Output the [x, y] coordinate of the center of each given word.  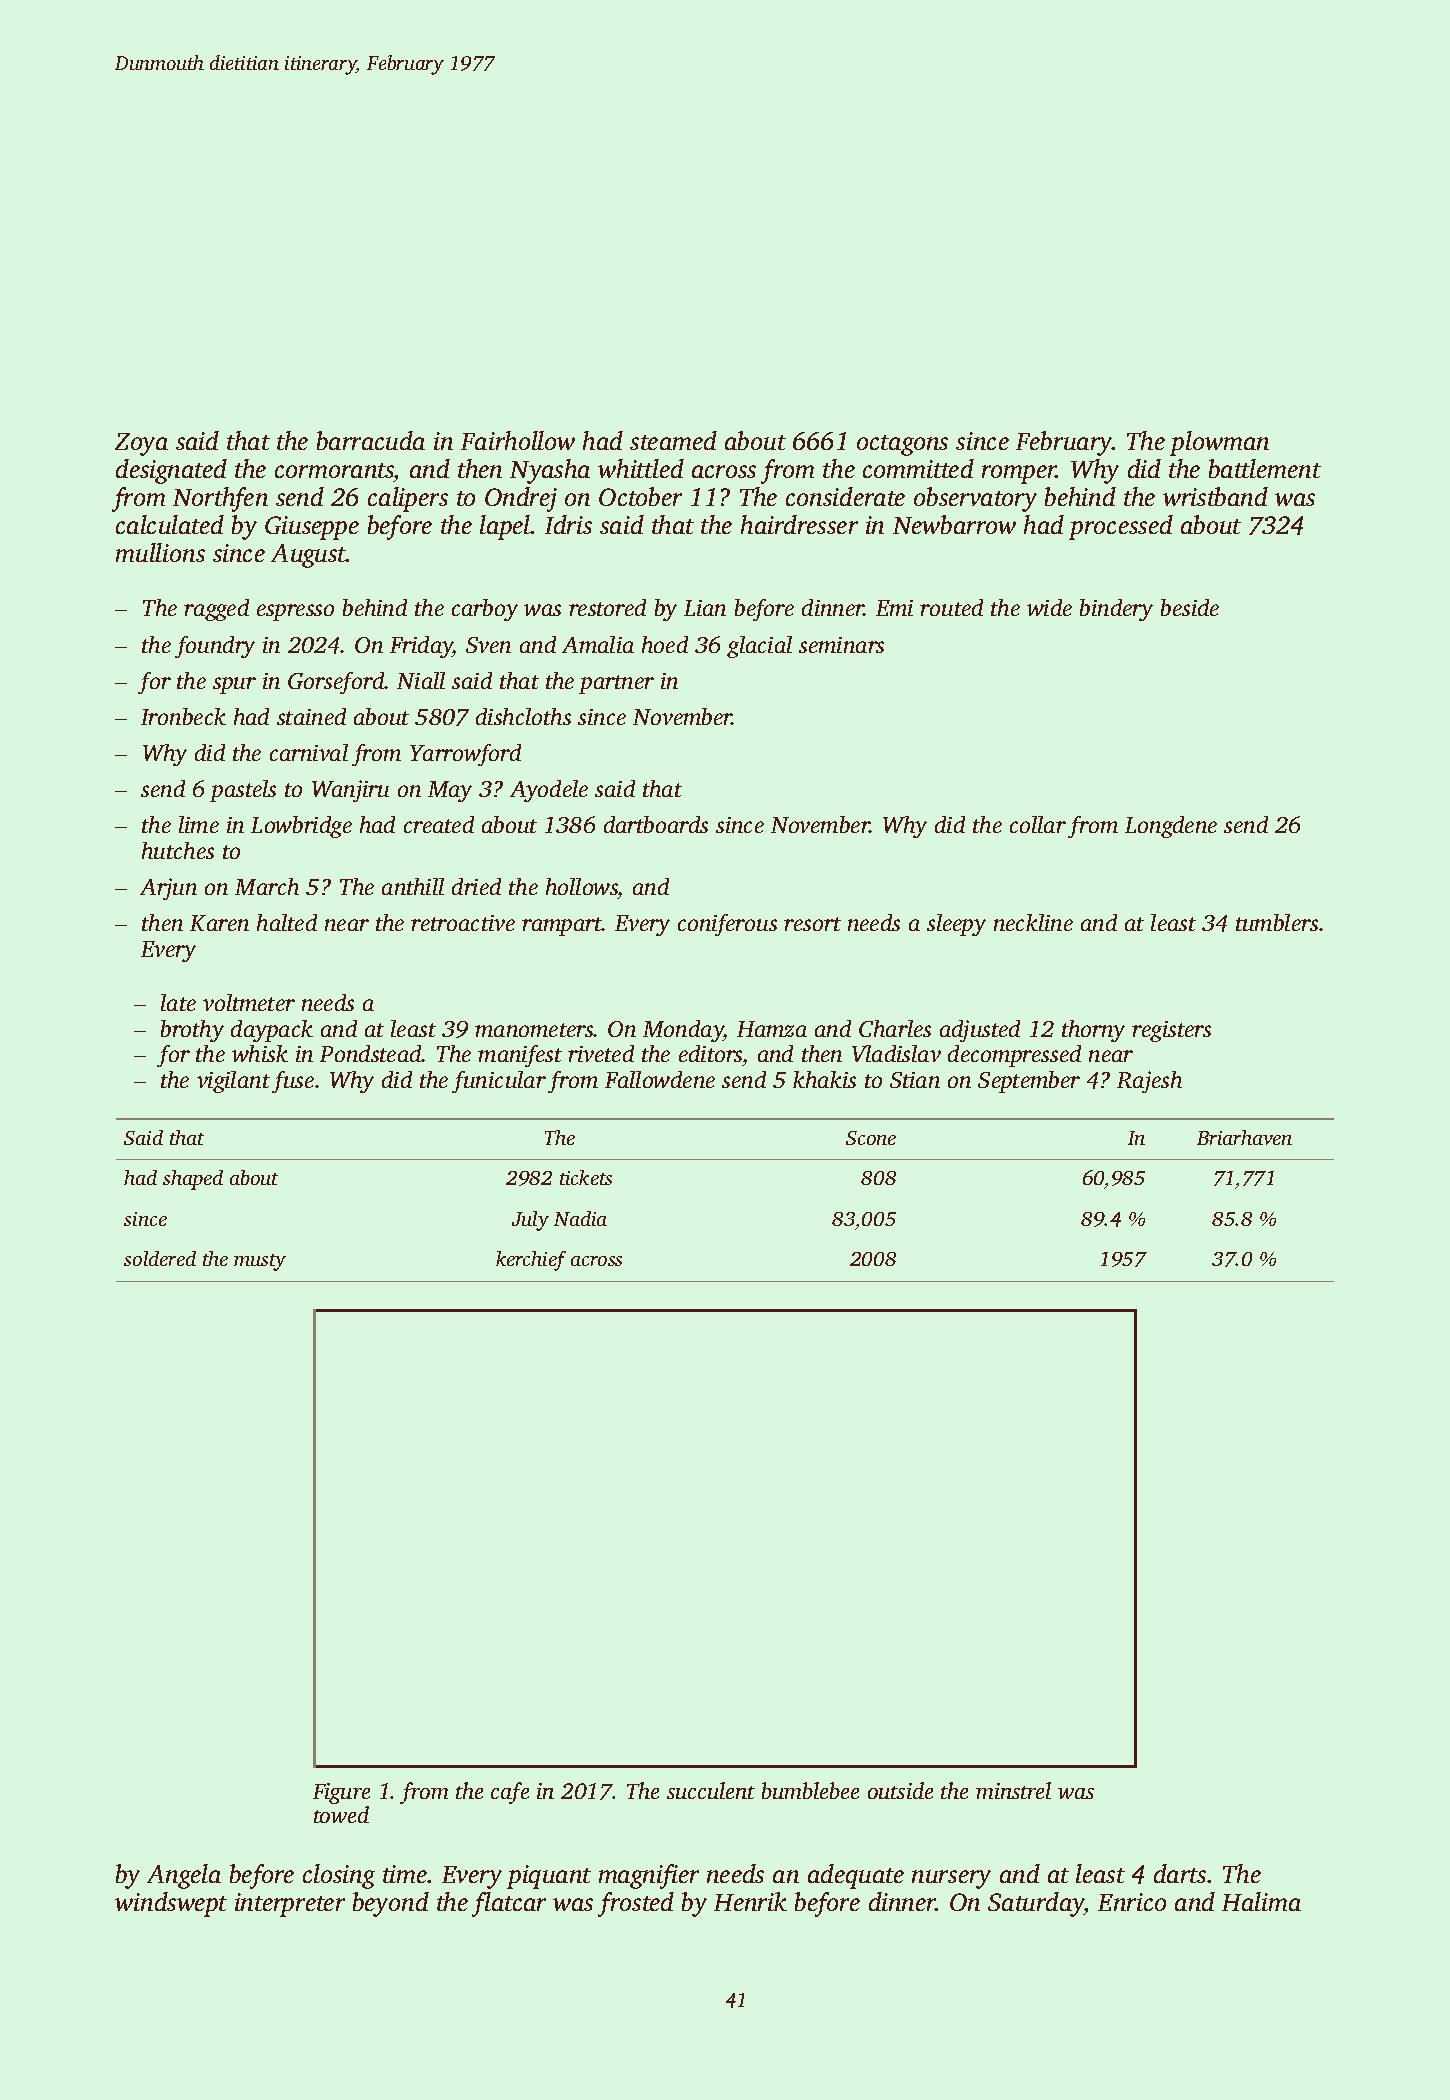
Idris [568, 524]
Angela [184, 1876]
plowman [1219, 443]
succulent [711, 1790]
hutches [178, 850]
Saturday [1036, 1904]
